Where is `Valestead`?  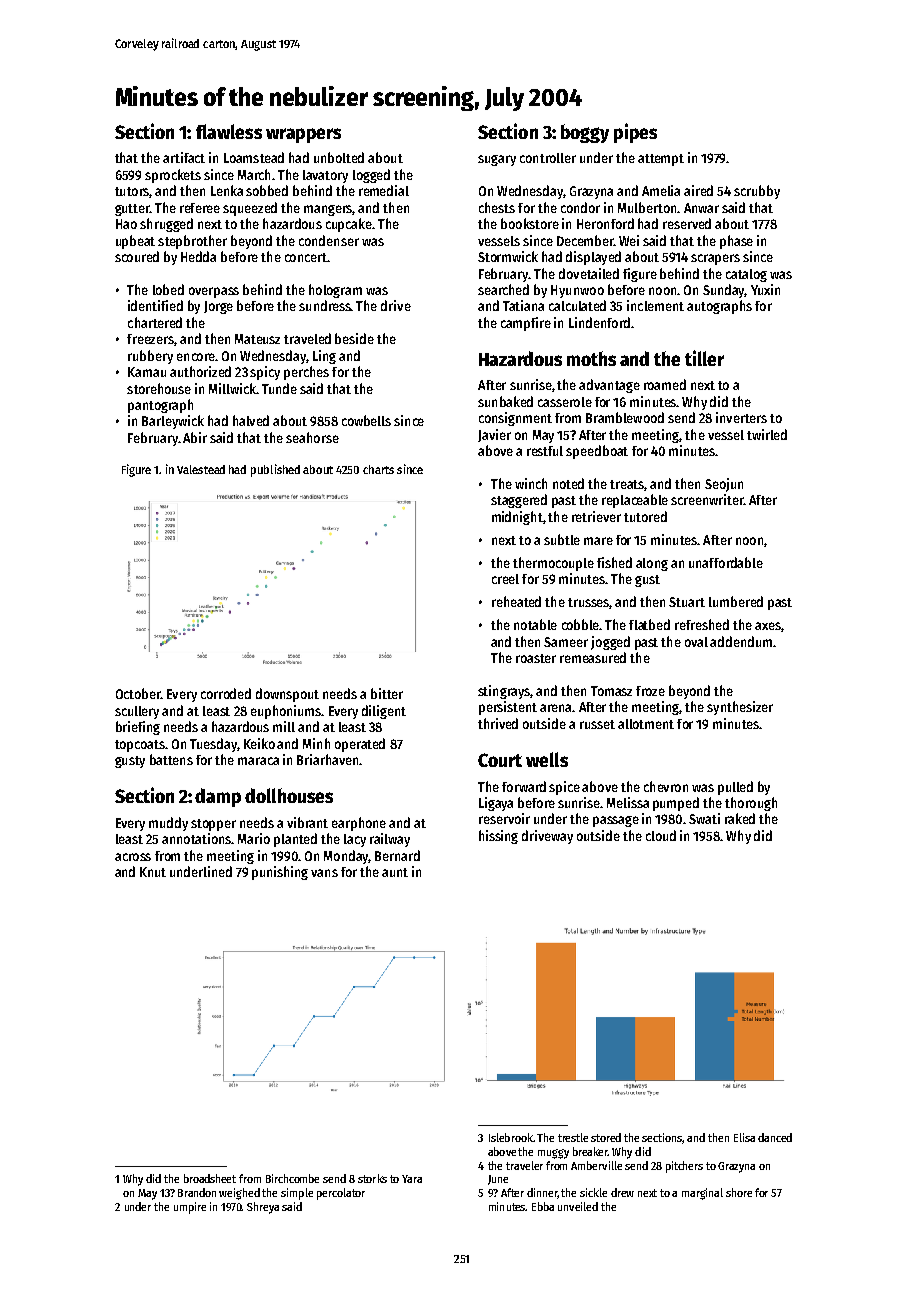 Valestead is located at coordinates (201, 469).
